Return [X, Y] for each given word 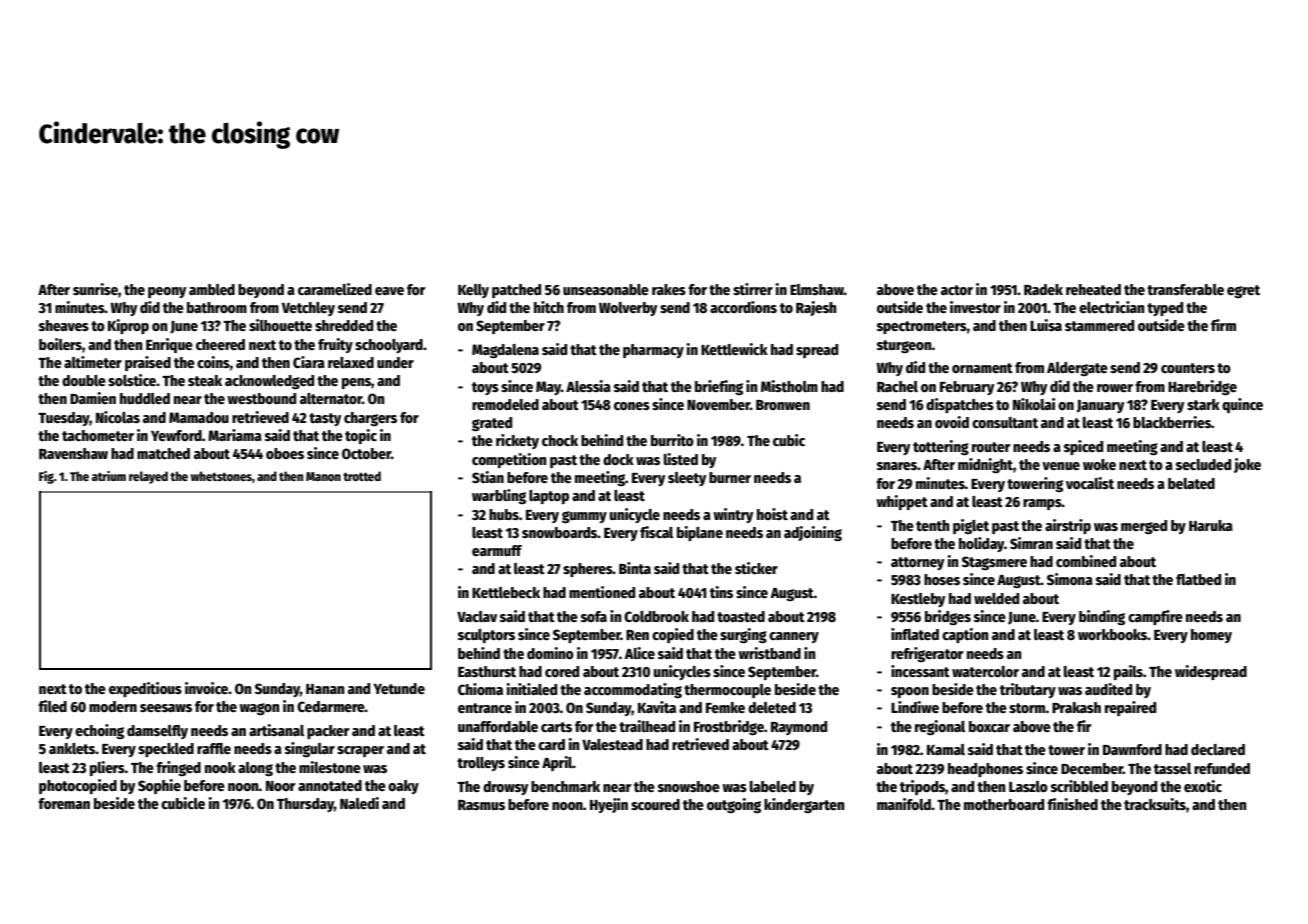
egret [1243, 291]
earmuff [497, 550]
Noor [281, 786]
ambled [212, 289]
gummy [584, 517]
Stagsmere [994, 563]
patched [516, 291]
